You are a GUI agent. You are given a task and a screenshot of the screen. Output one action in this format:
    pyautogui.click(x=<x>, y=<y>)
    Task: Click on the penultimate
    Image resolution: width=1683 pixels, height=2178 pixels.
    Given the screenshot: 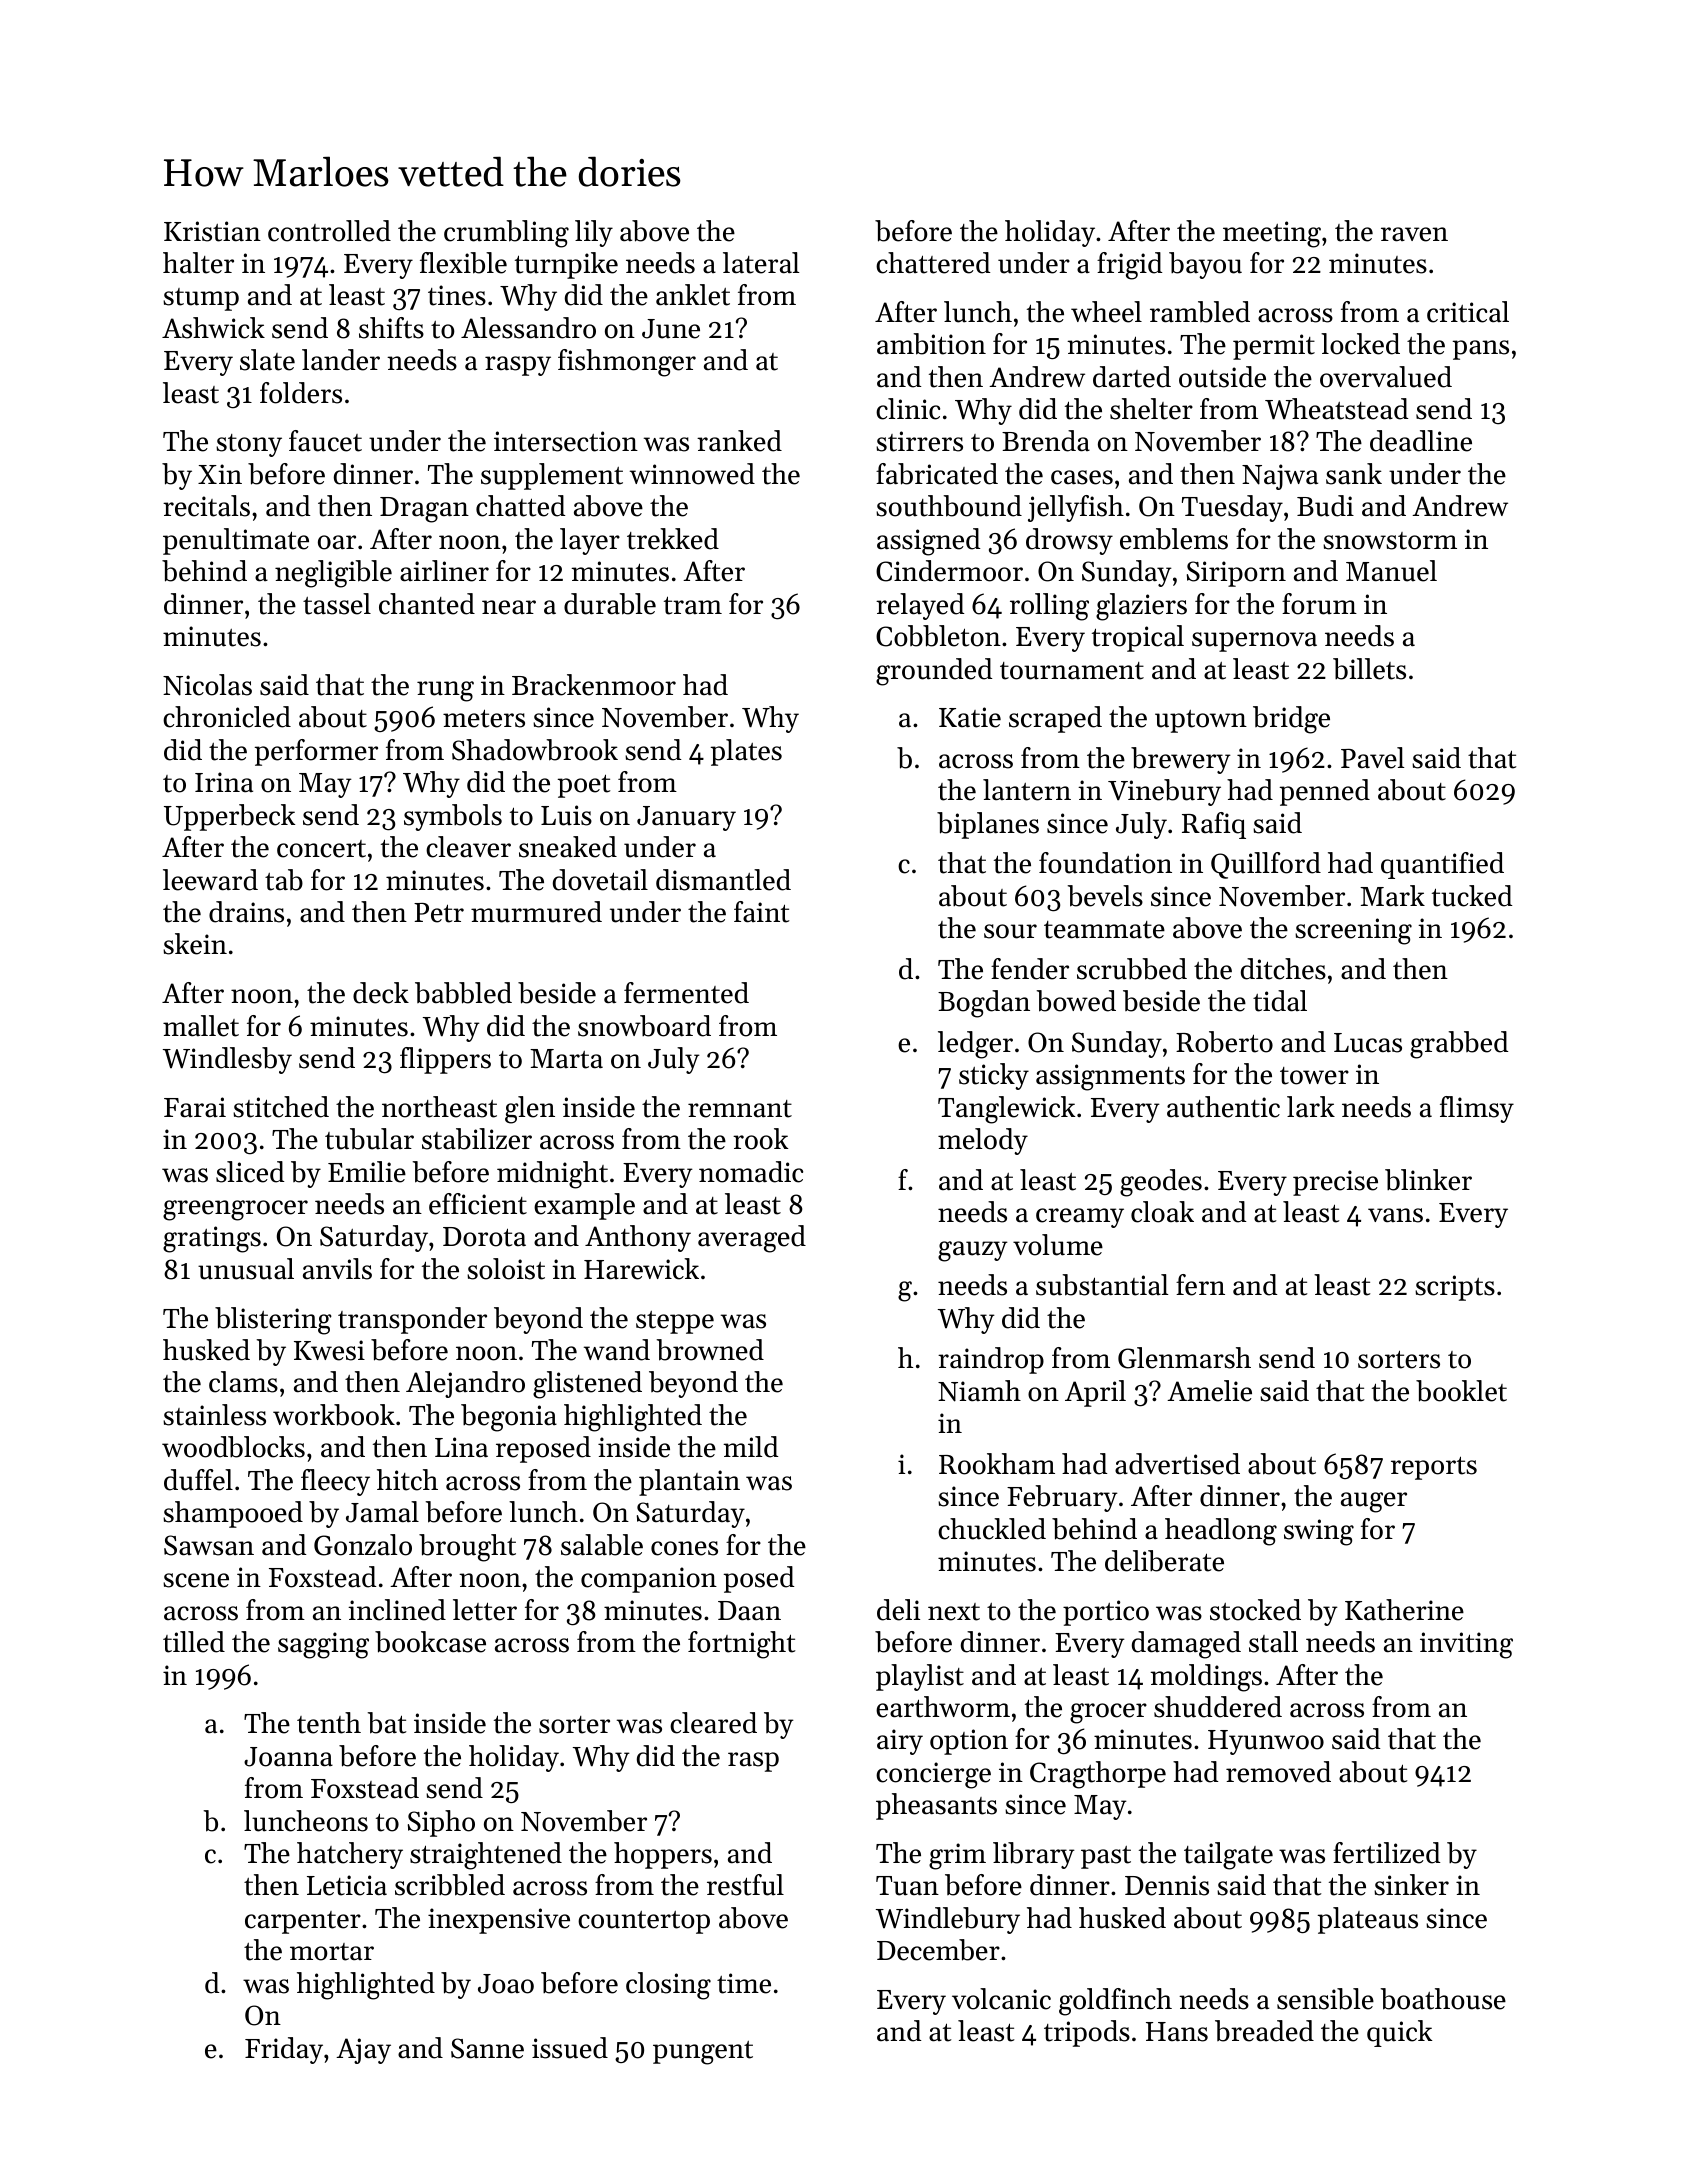 What is the action you would take?
    pyautogui.click(x=236, y=541)
